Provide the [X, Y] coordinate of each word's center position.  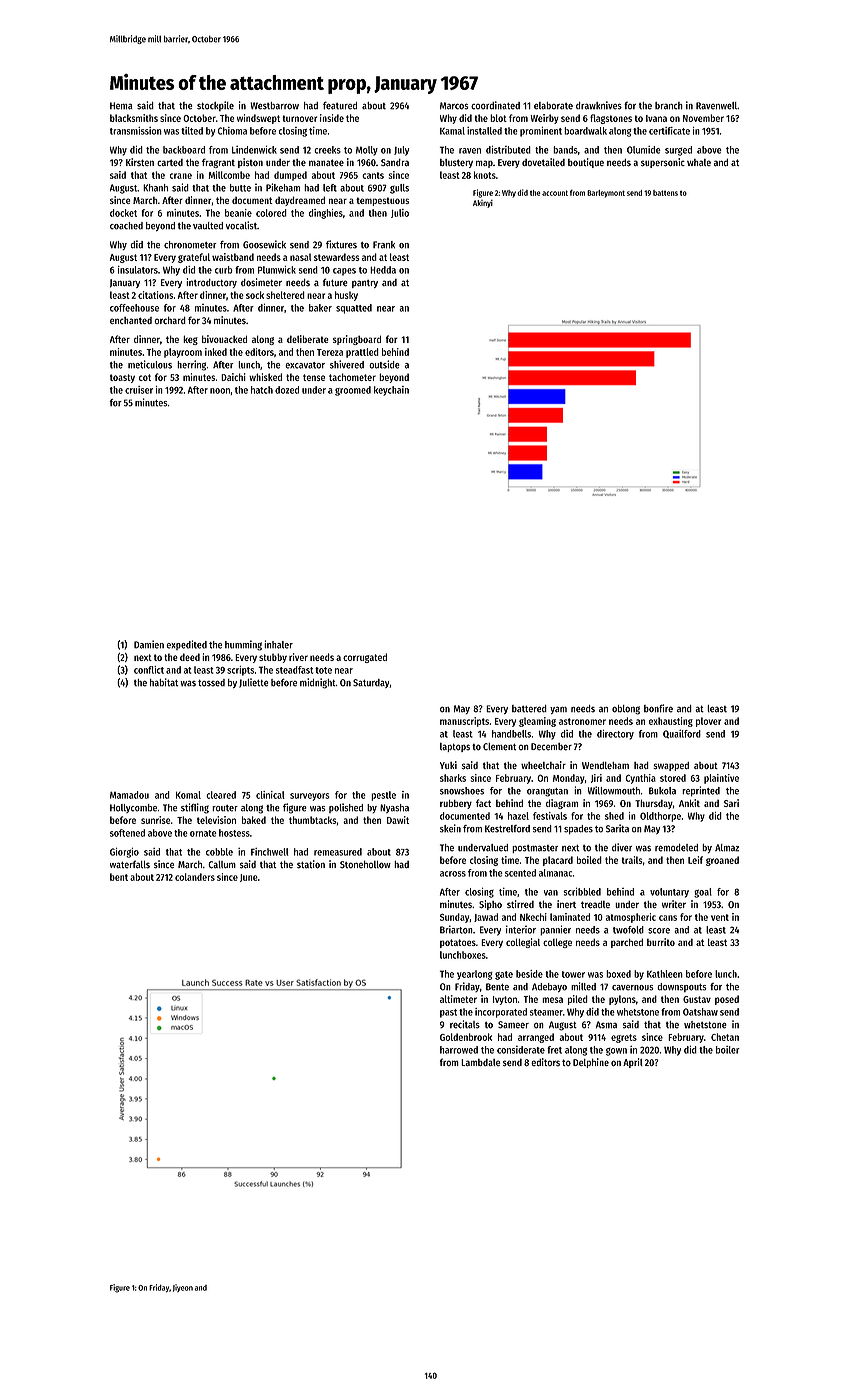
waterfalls [130, 864]
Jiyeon [183, 1288]
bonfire [658, 708]
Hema [121, 106]
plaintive [721, 779]
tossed [211, 683]
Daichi [233, 377]
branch [669, 106]
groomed [353, 391]
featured [340, 105]
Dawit [398, 820]
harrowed [459, 1050]
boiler [728, 1050]
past [448, 1013]
